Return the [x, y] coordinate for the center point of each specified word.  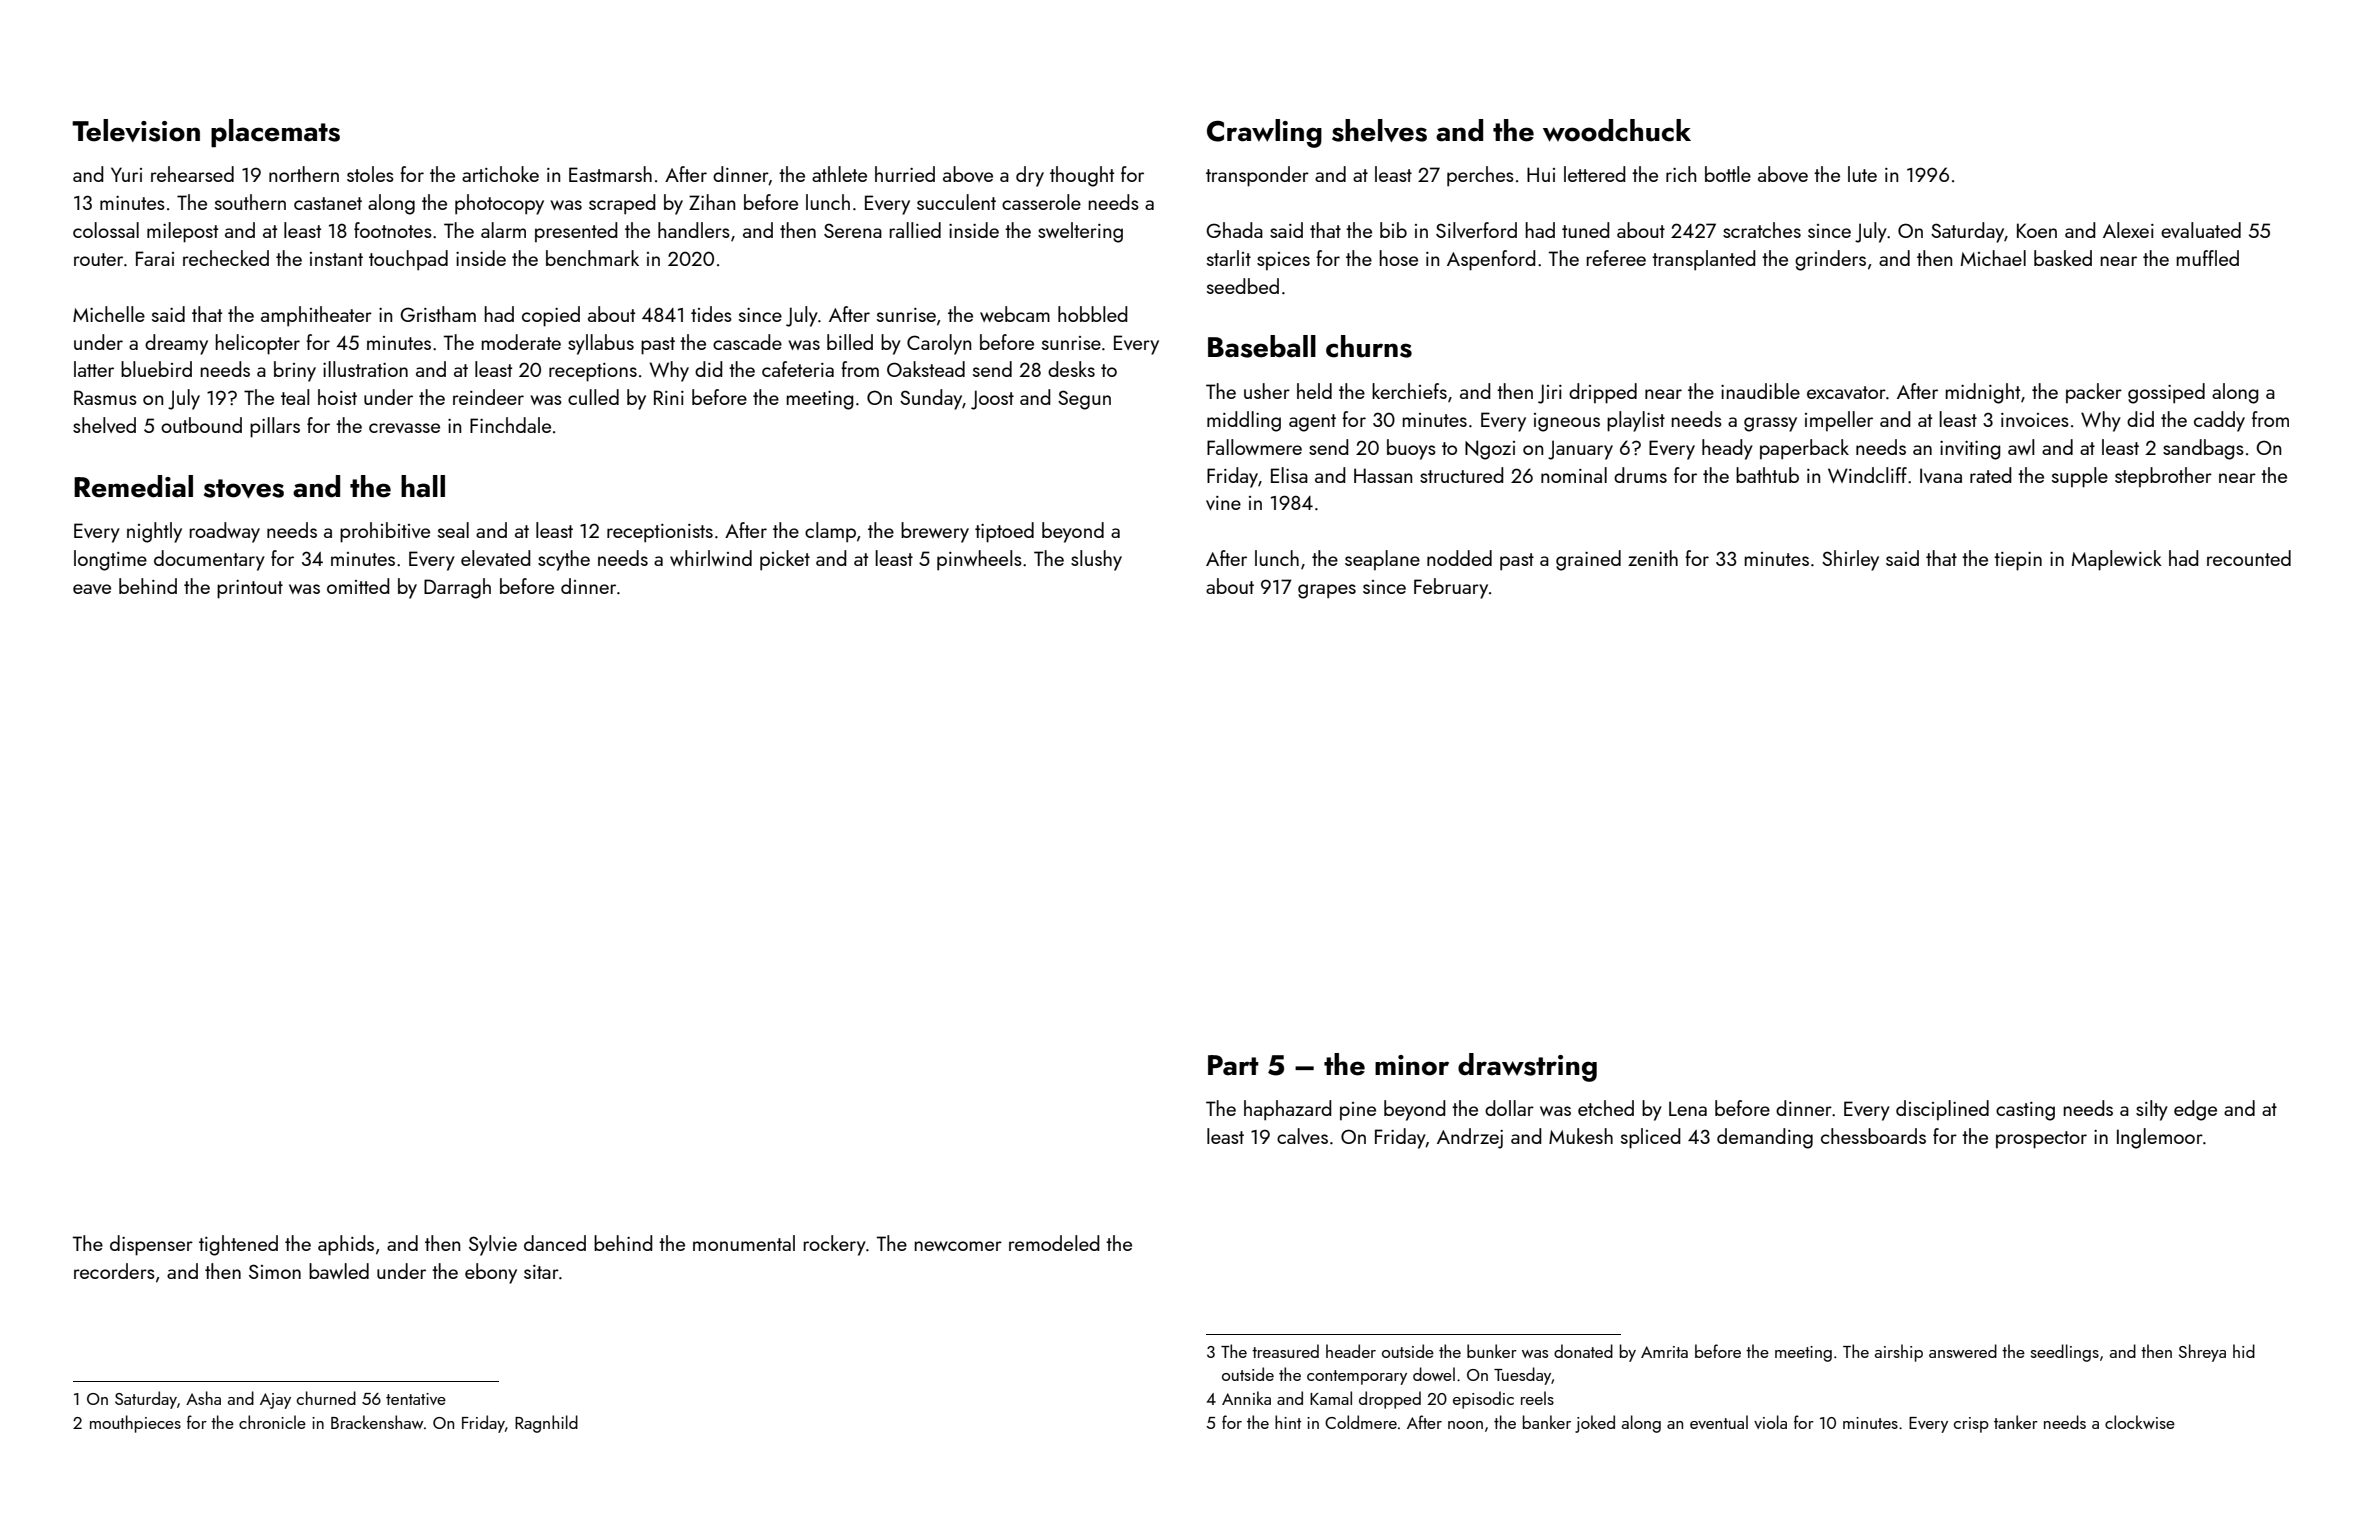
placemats [275, 133]
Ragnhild [546, 1424]
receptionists [660, 533]
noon [1465, 1425]
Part [1233, 1065]
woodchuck [1617, 130]
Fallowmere [1254, 447]
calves [1302, 1136]
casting [2025, 1111]
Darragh [457, 588]
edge [2195, 1110]
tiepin [2018, 561]
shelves [1379, 130]
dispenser [151, 1245]
